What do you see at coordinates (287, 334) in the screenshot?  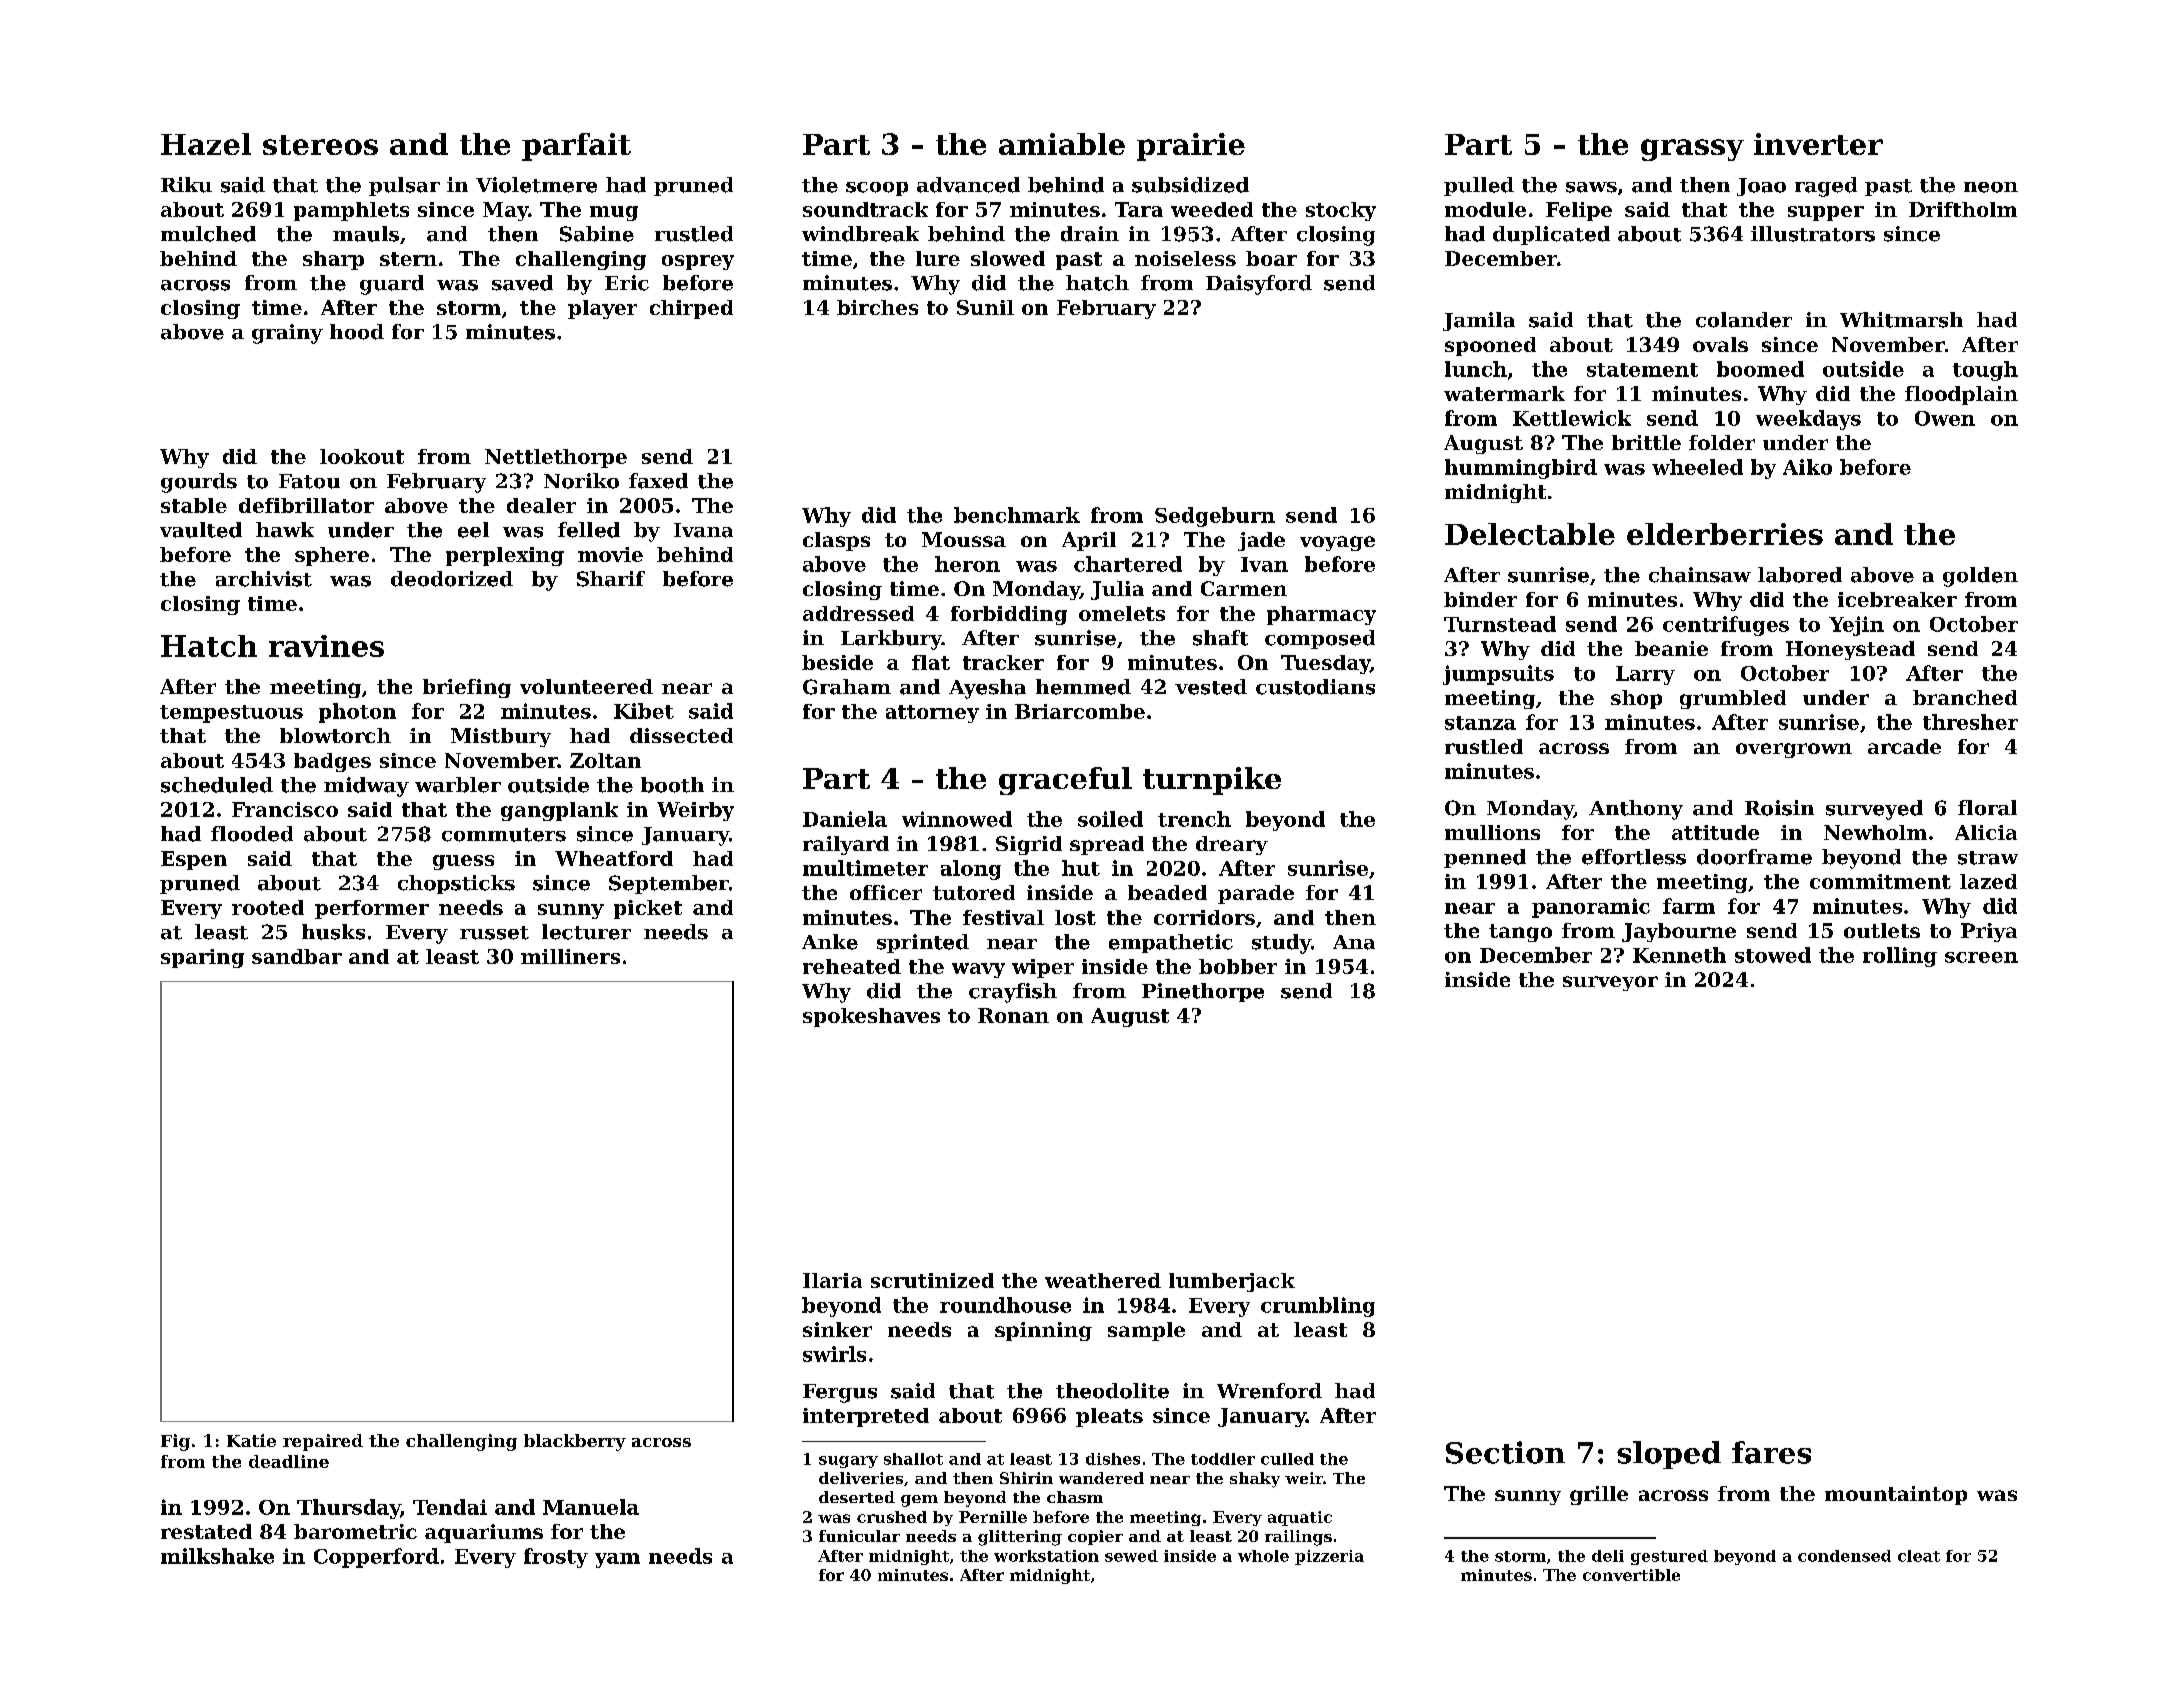 I see `grainy` at bounding box center [287, 334].
